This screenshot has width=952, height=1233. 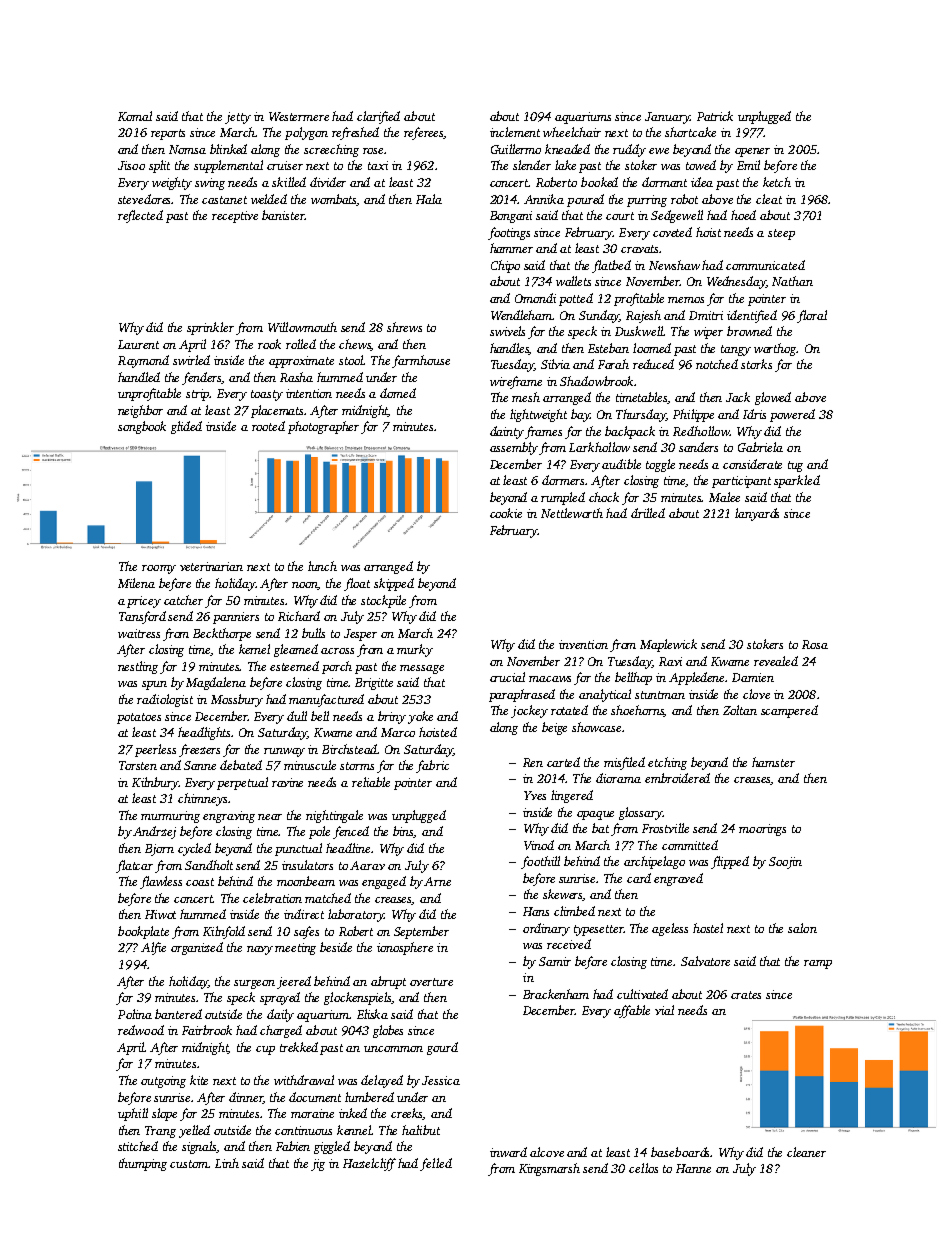 I want to click on rotated, so click(x=569, y=710).
